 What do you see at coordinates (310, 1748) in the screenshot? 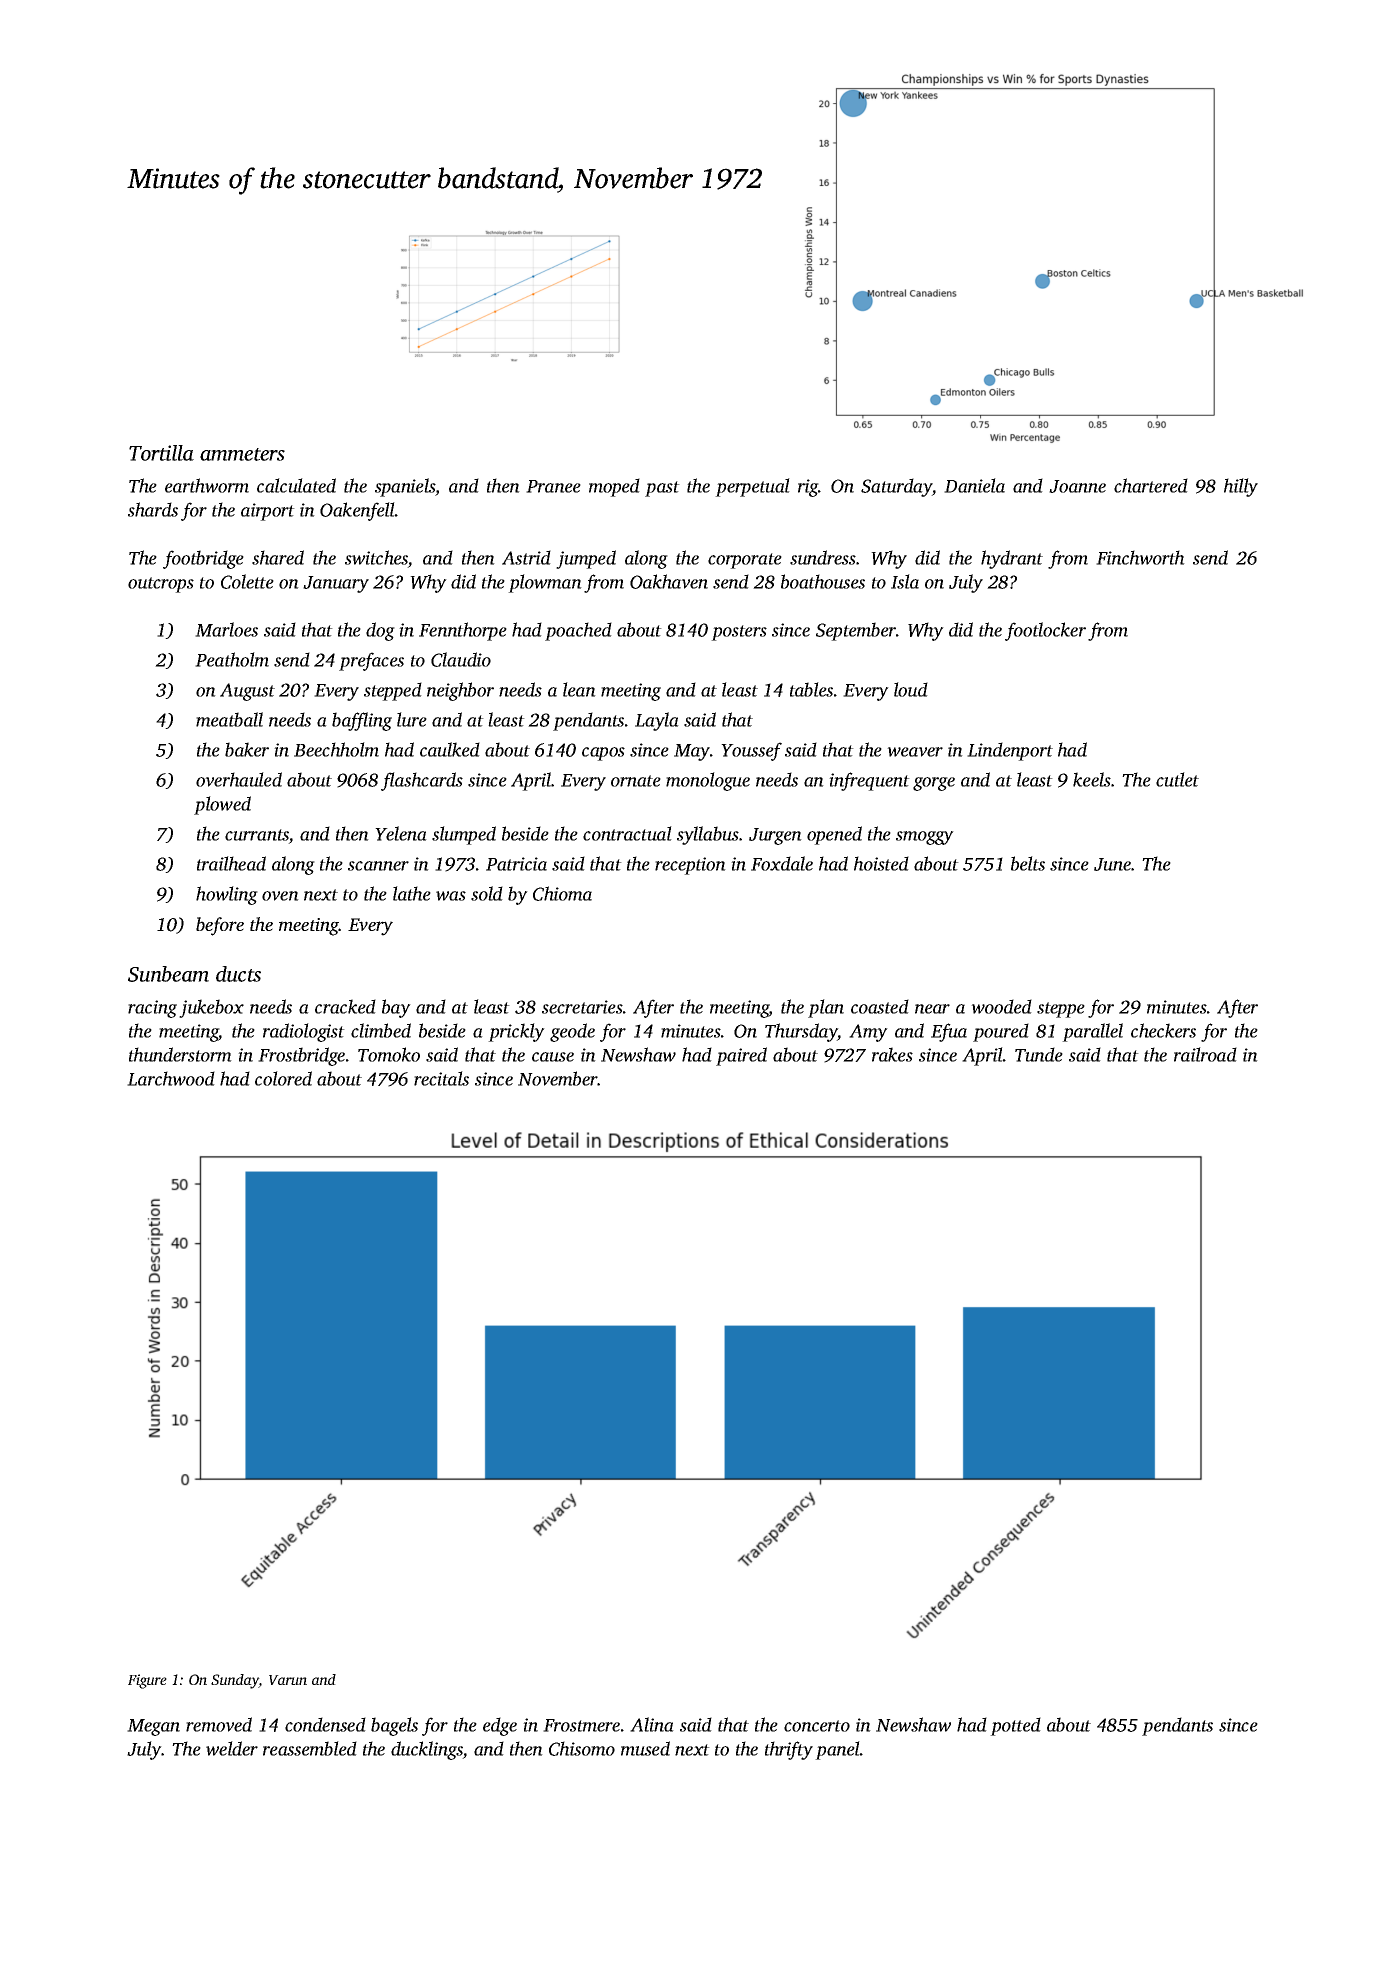
I see `reassembled` at bounding box center [310, 1748].
